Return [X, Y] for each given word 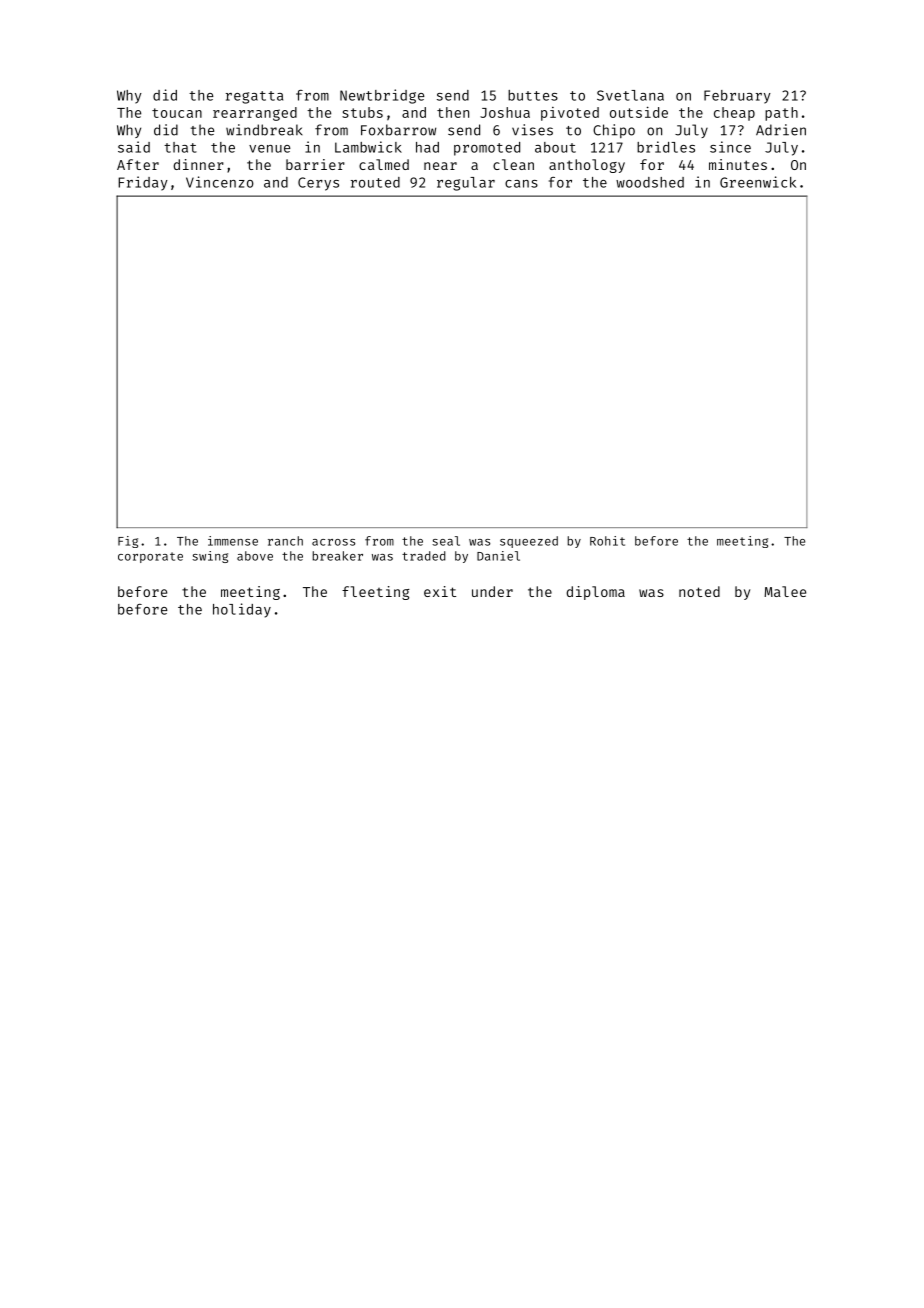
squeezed [529, 542]
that [180, 147]
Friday [143, 183]
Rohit [607, 541]
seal [446, 541]
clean [513, 164]
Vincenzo [220, 182]
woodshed [650, 182]
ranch [285, 541]
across [333, 542]
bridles [666, 147]
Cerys [318, 184]
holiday [242, 610]
